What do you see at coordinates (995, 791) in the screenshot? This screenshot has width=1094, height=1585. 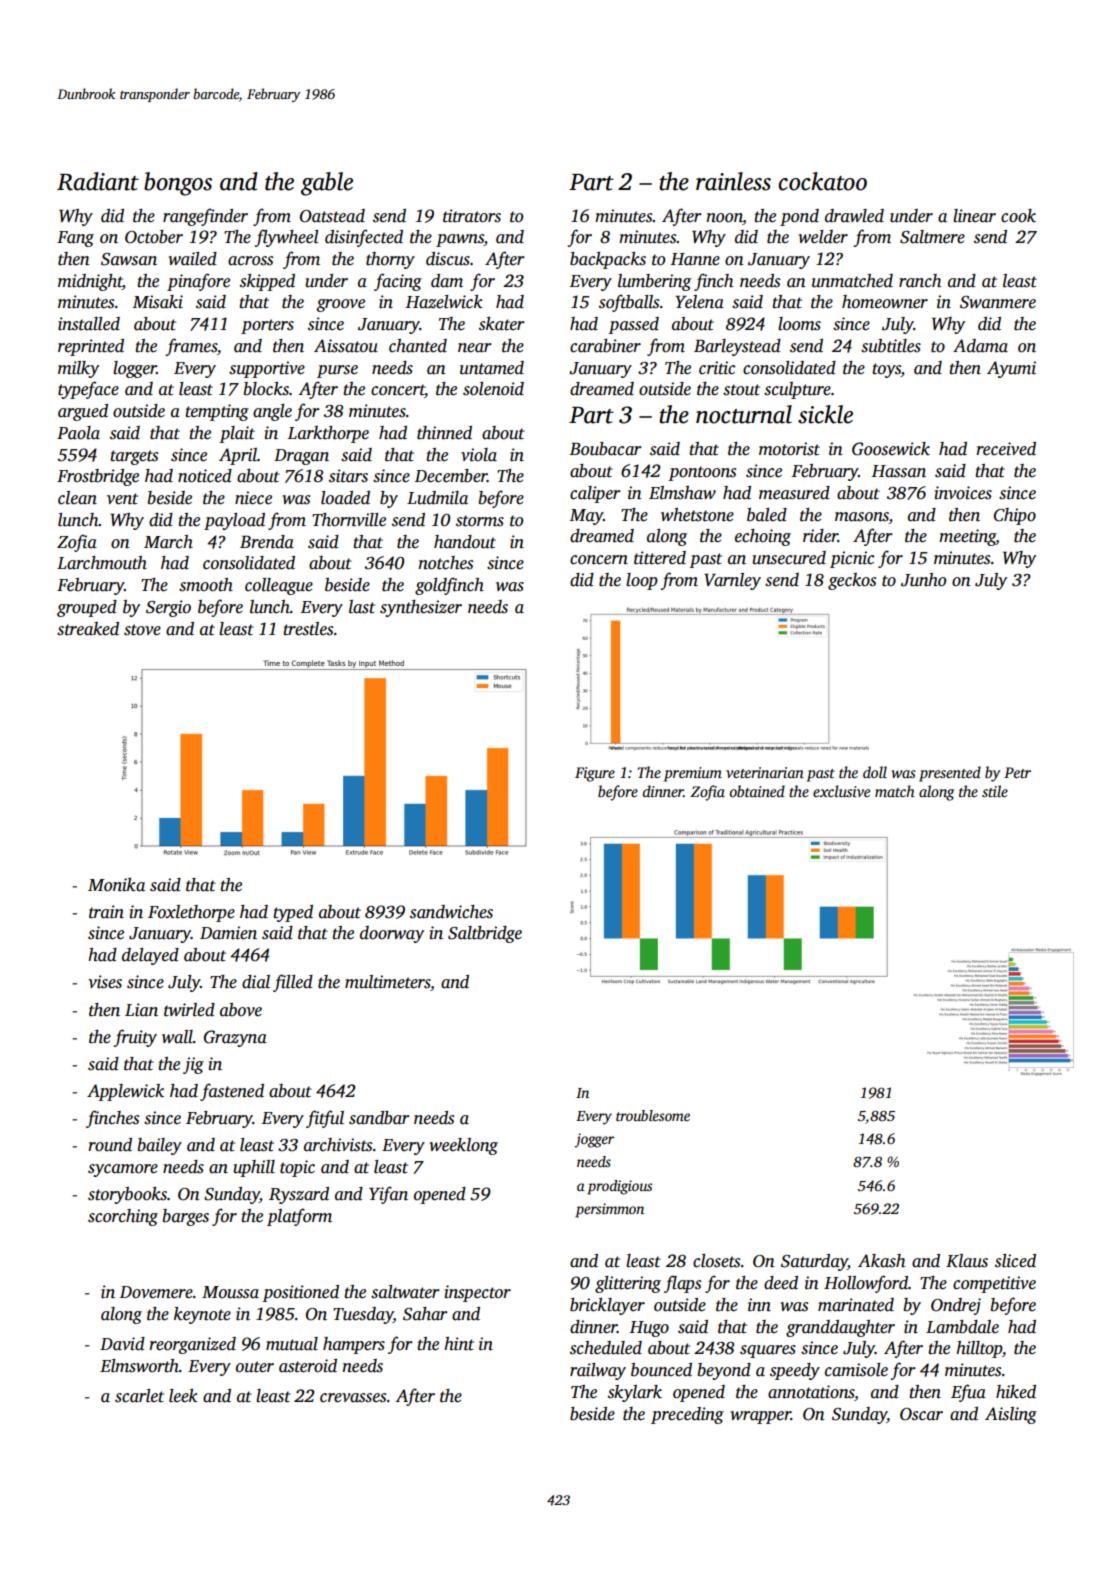 I see `stile` at bounding box center [995, 791].
